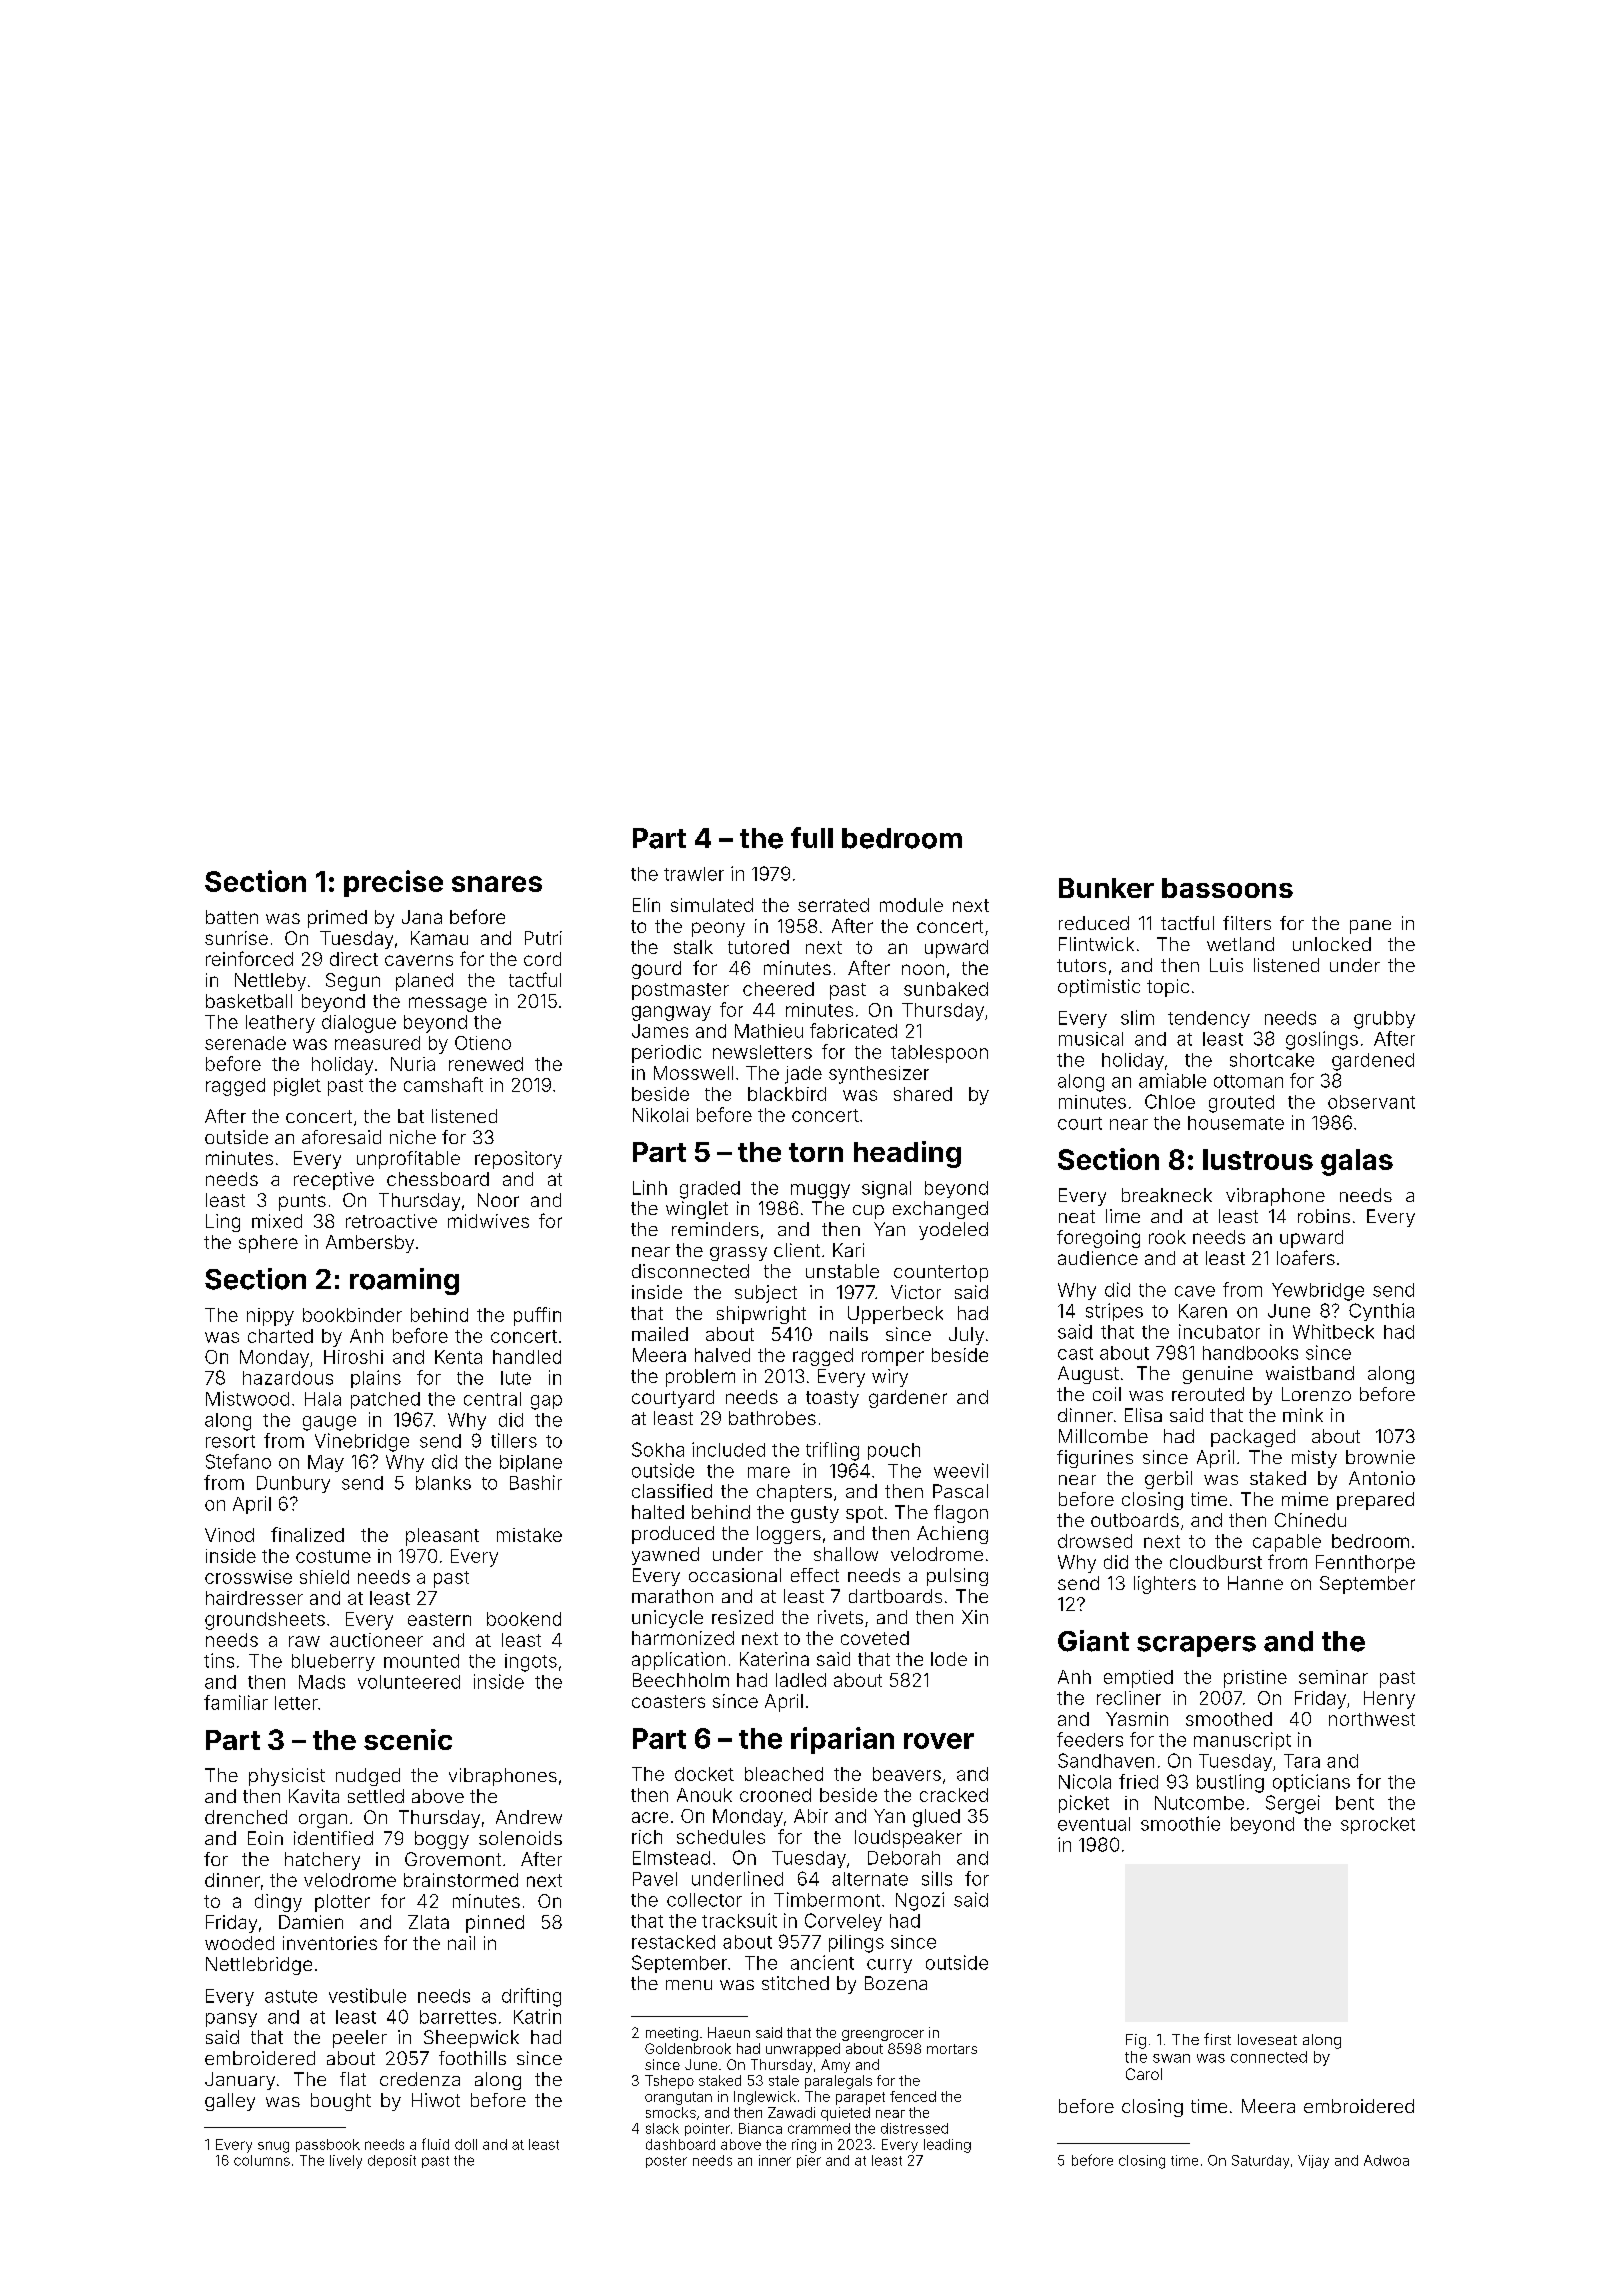 The image size is (1620, 2292). Describe the element at coordinates (812, 837) in the screenshot. I see `full` at that location.
